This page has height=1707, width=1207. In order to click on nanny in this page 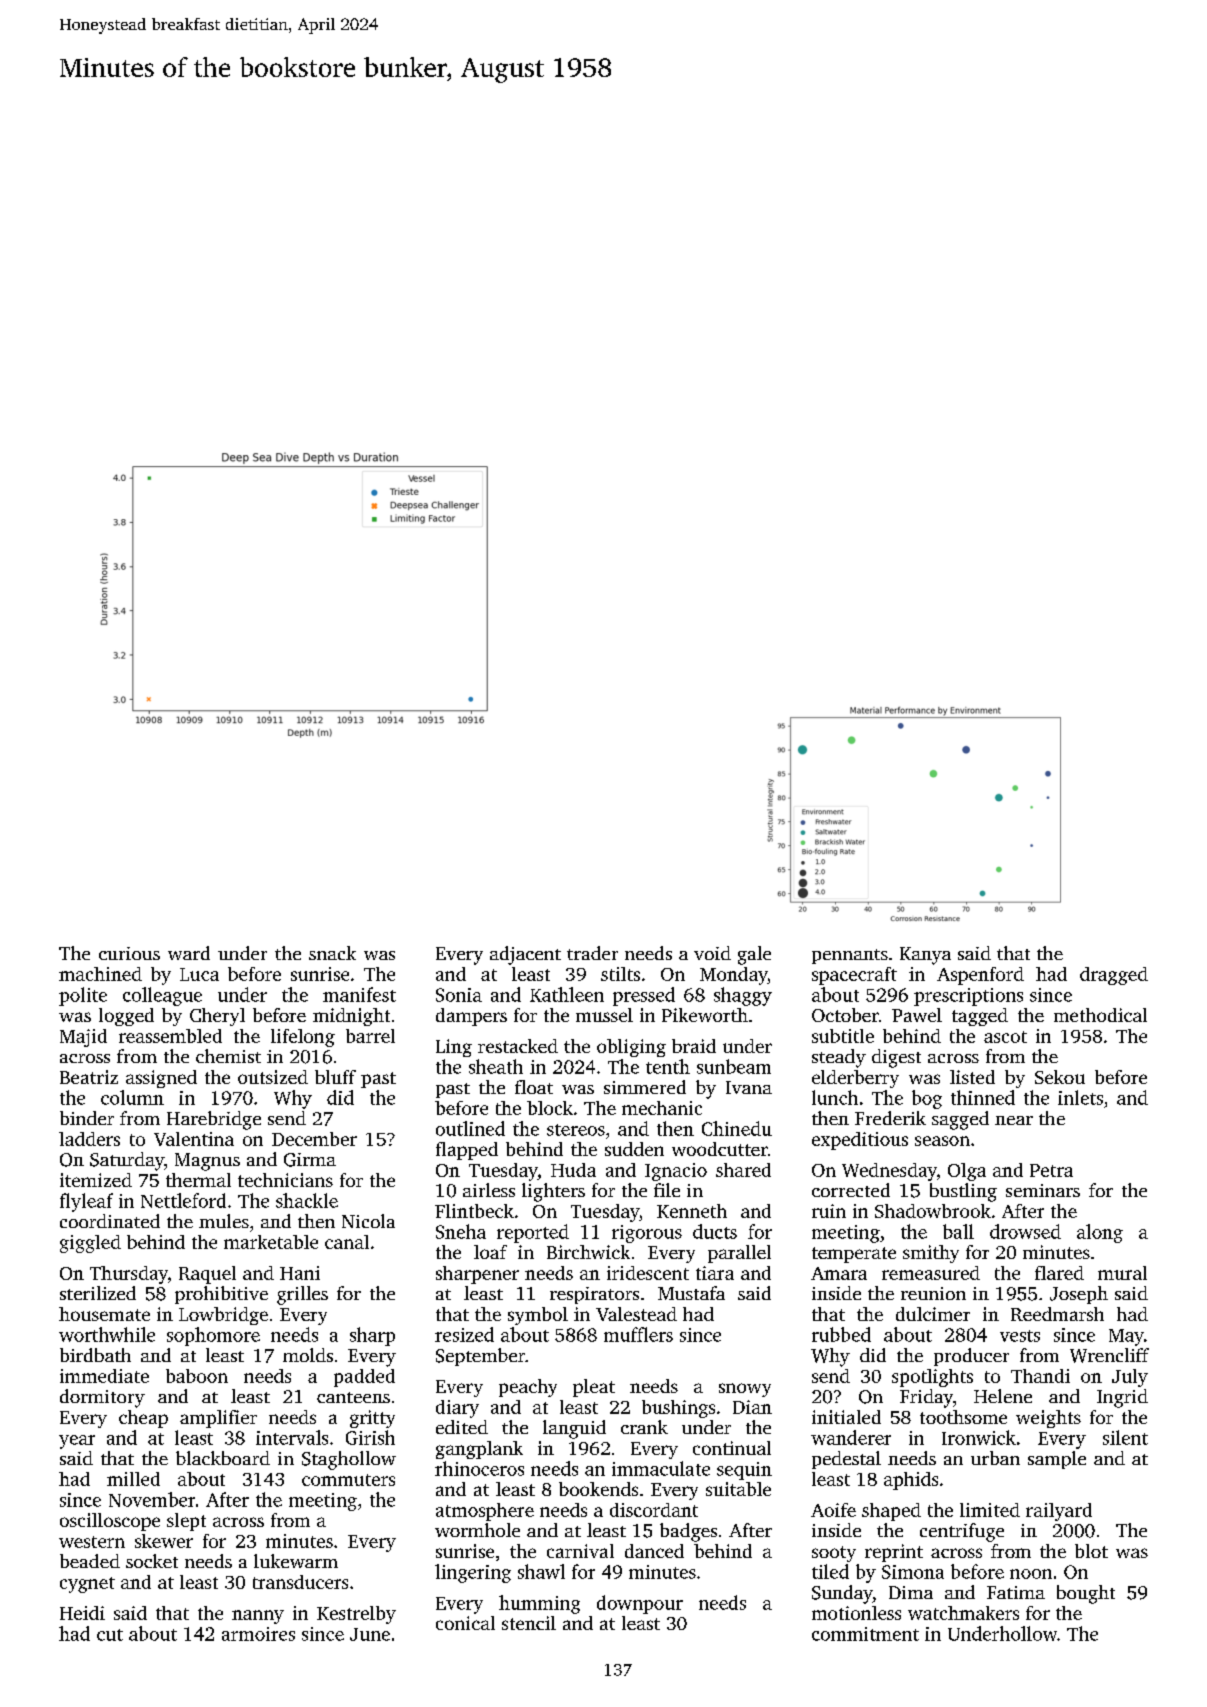, I will do `click(258, 1617)`.
